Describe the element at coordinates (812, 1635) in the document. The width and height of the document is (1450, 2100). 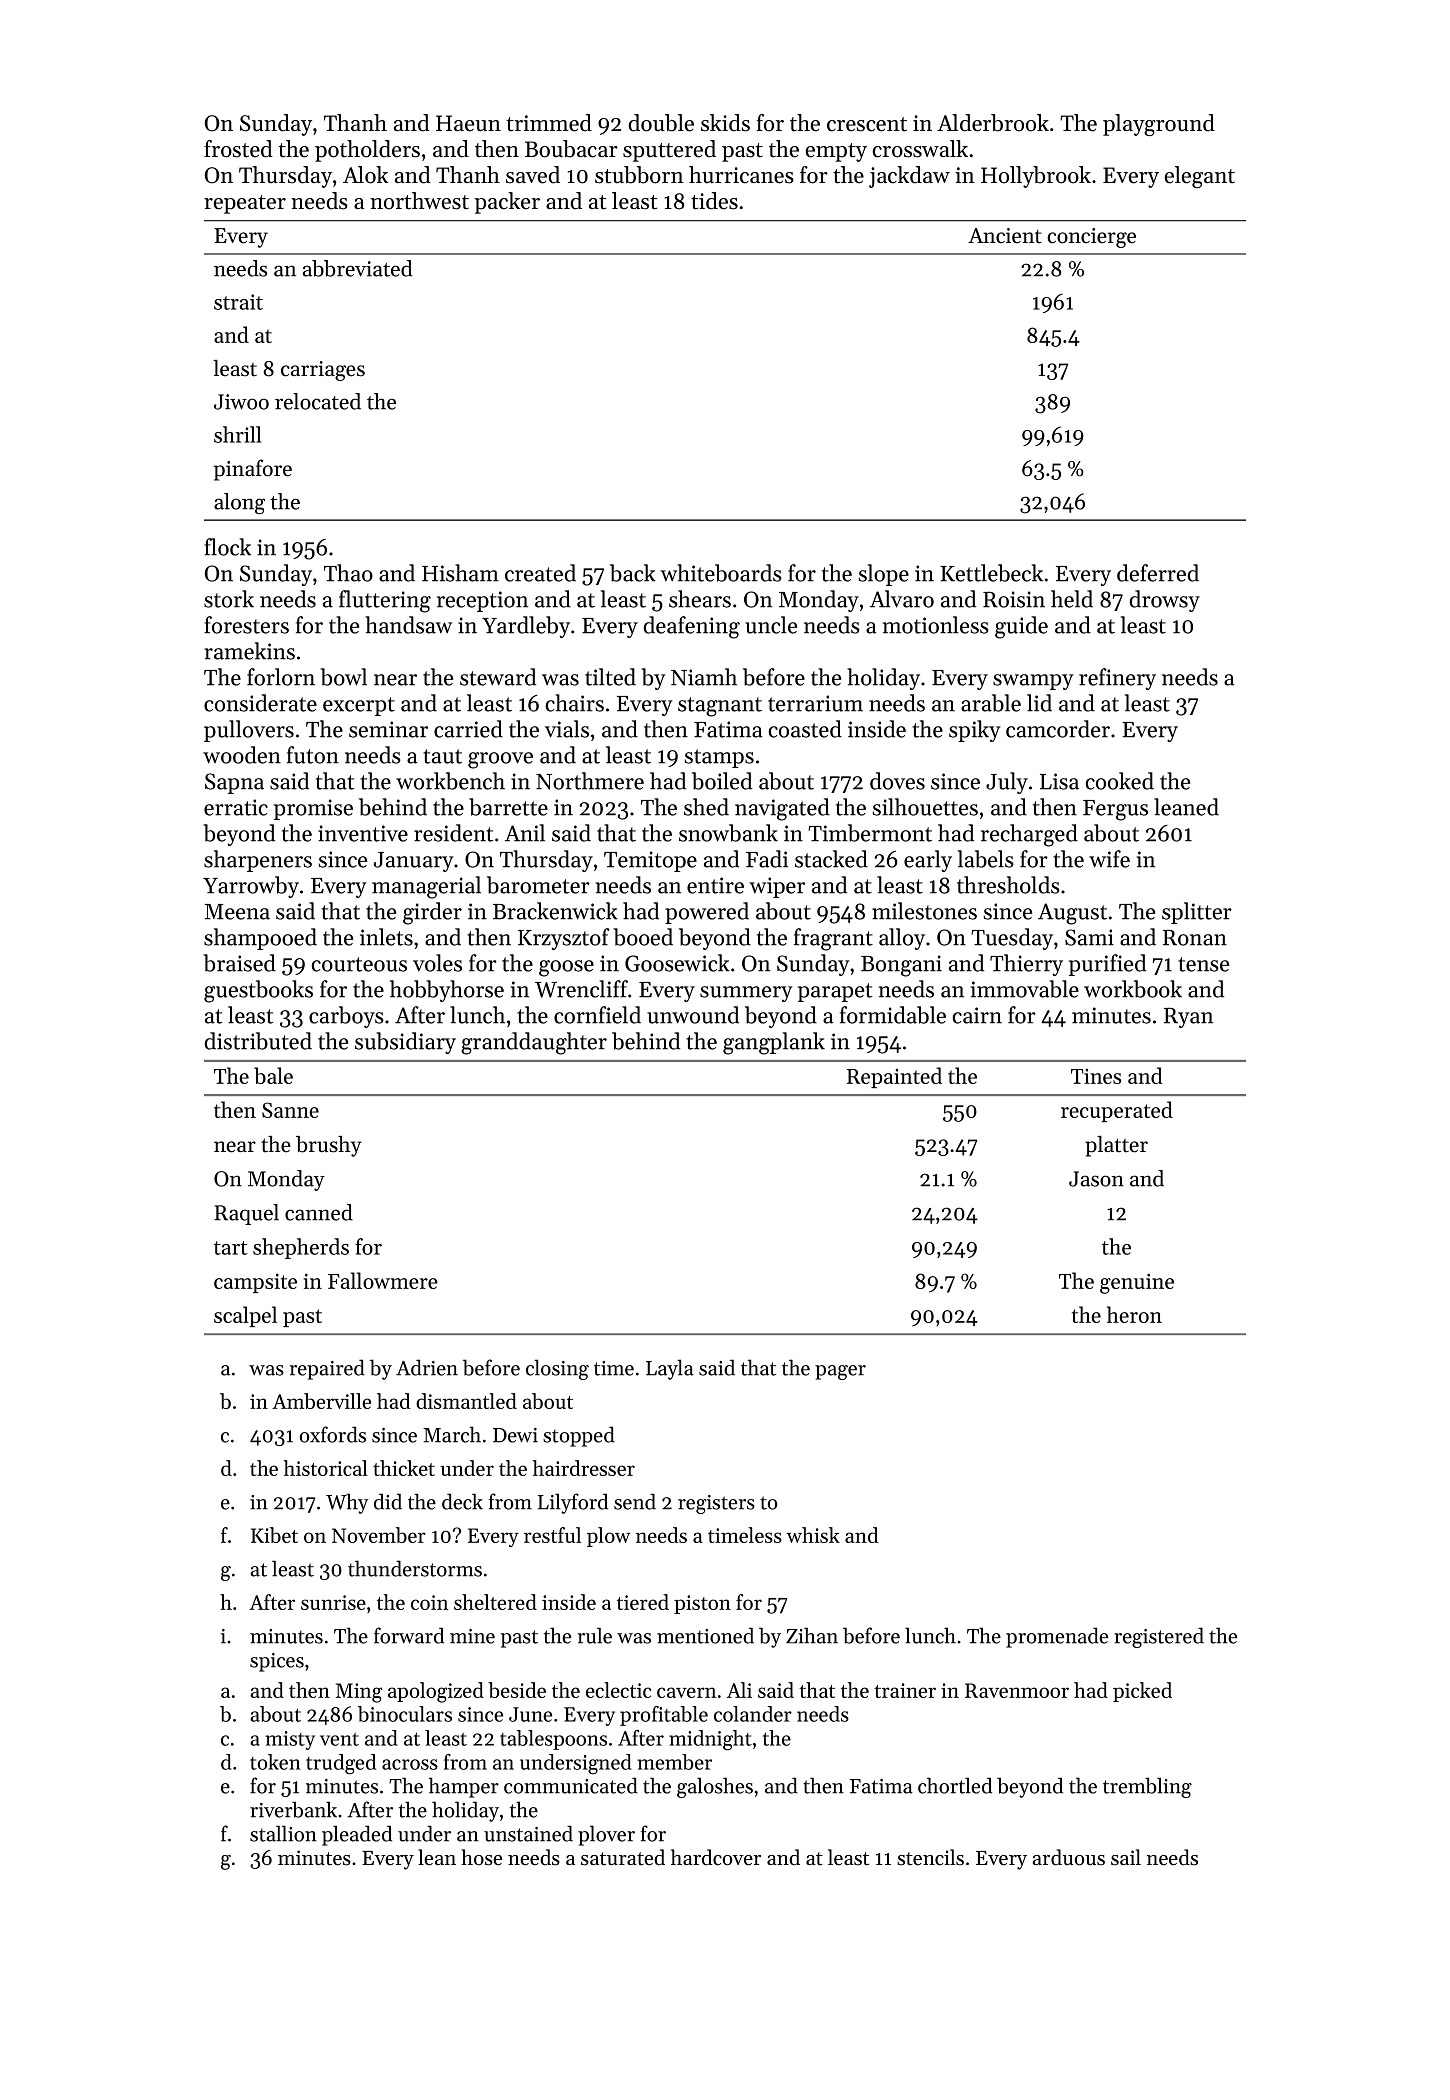
I see `Zihan` at that location.
